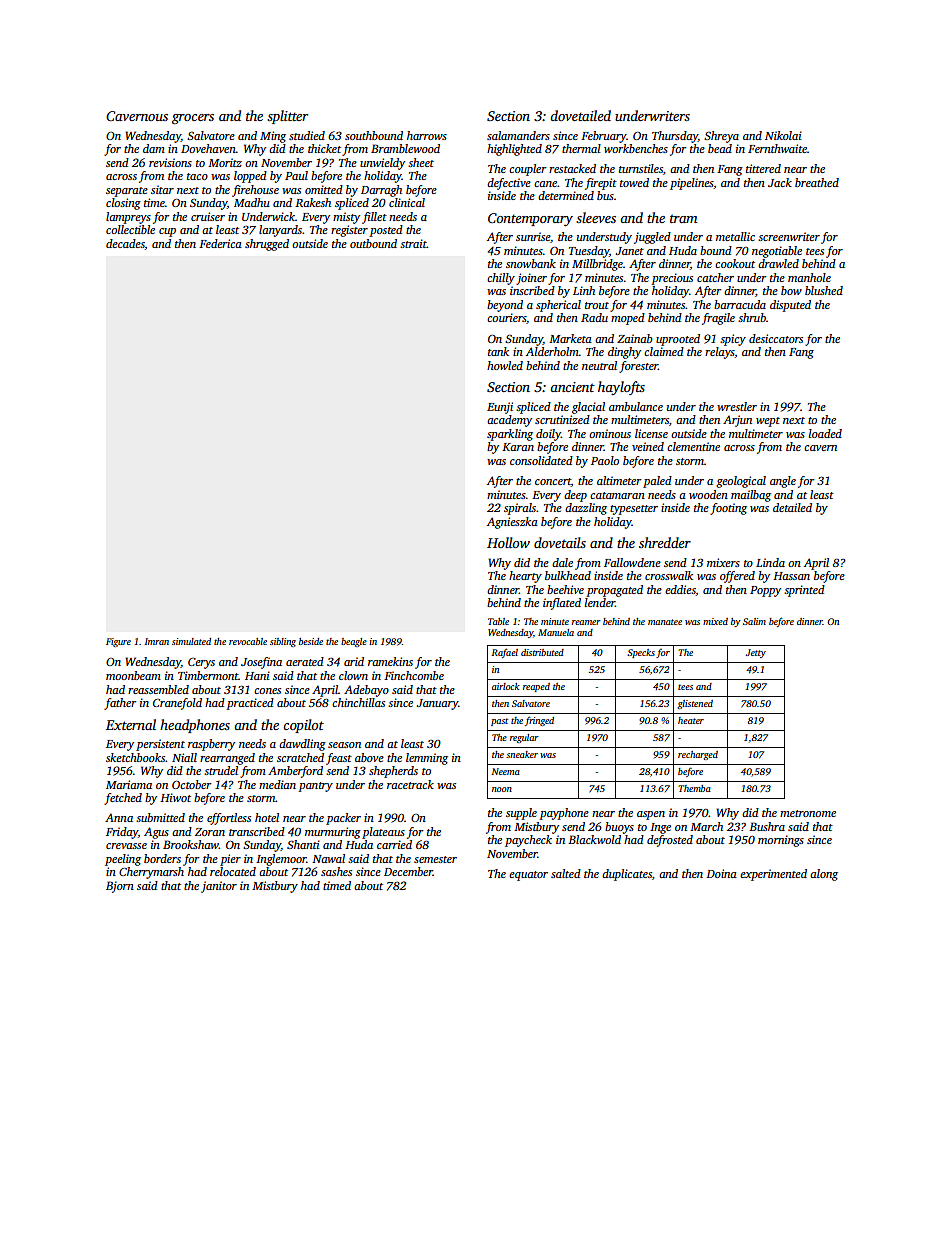 The width and height of the screenshot is (952, 1233). Describe the element at coordinates (267, 245) in the screenshot. I see `shrugged` at that location.
